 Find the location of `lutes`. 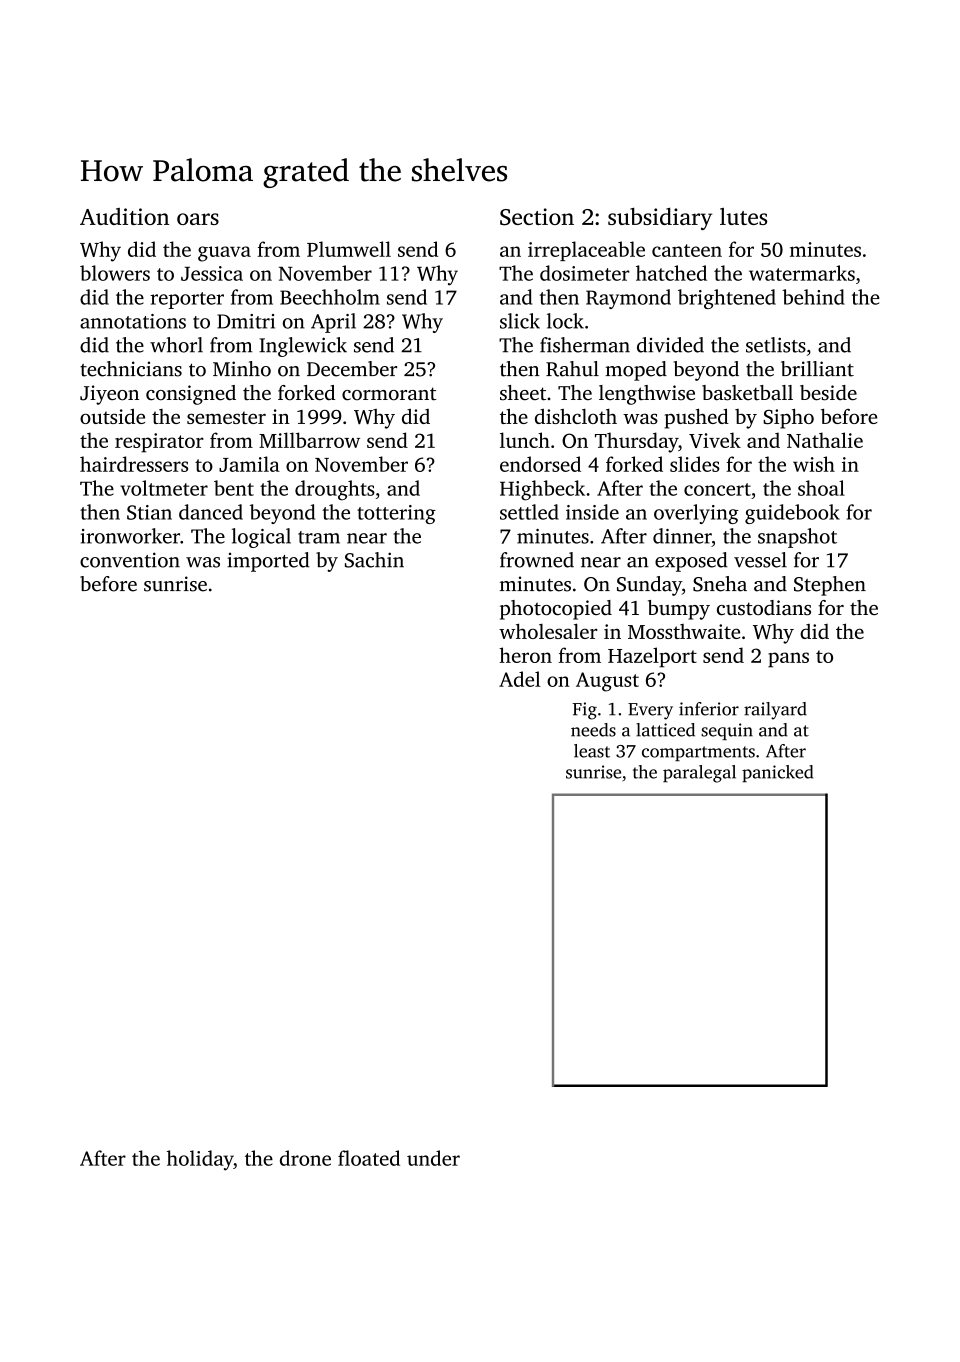

lutes is located at coordinates (743, 216).
